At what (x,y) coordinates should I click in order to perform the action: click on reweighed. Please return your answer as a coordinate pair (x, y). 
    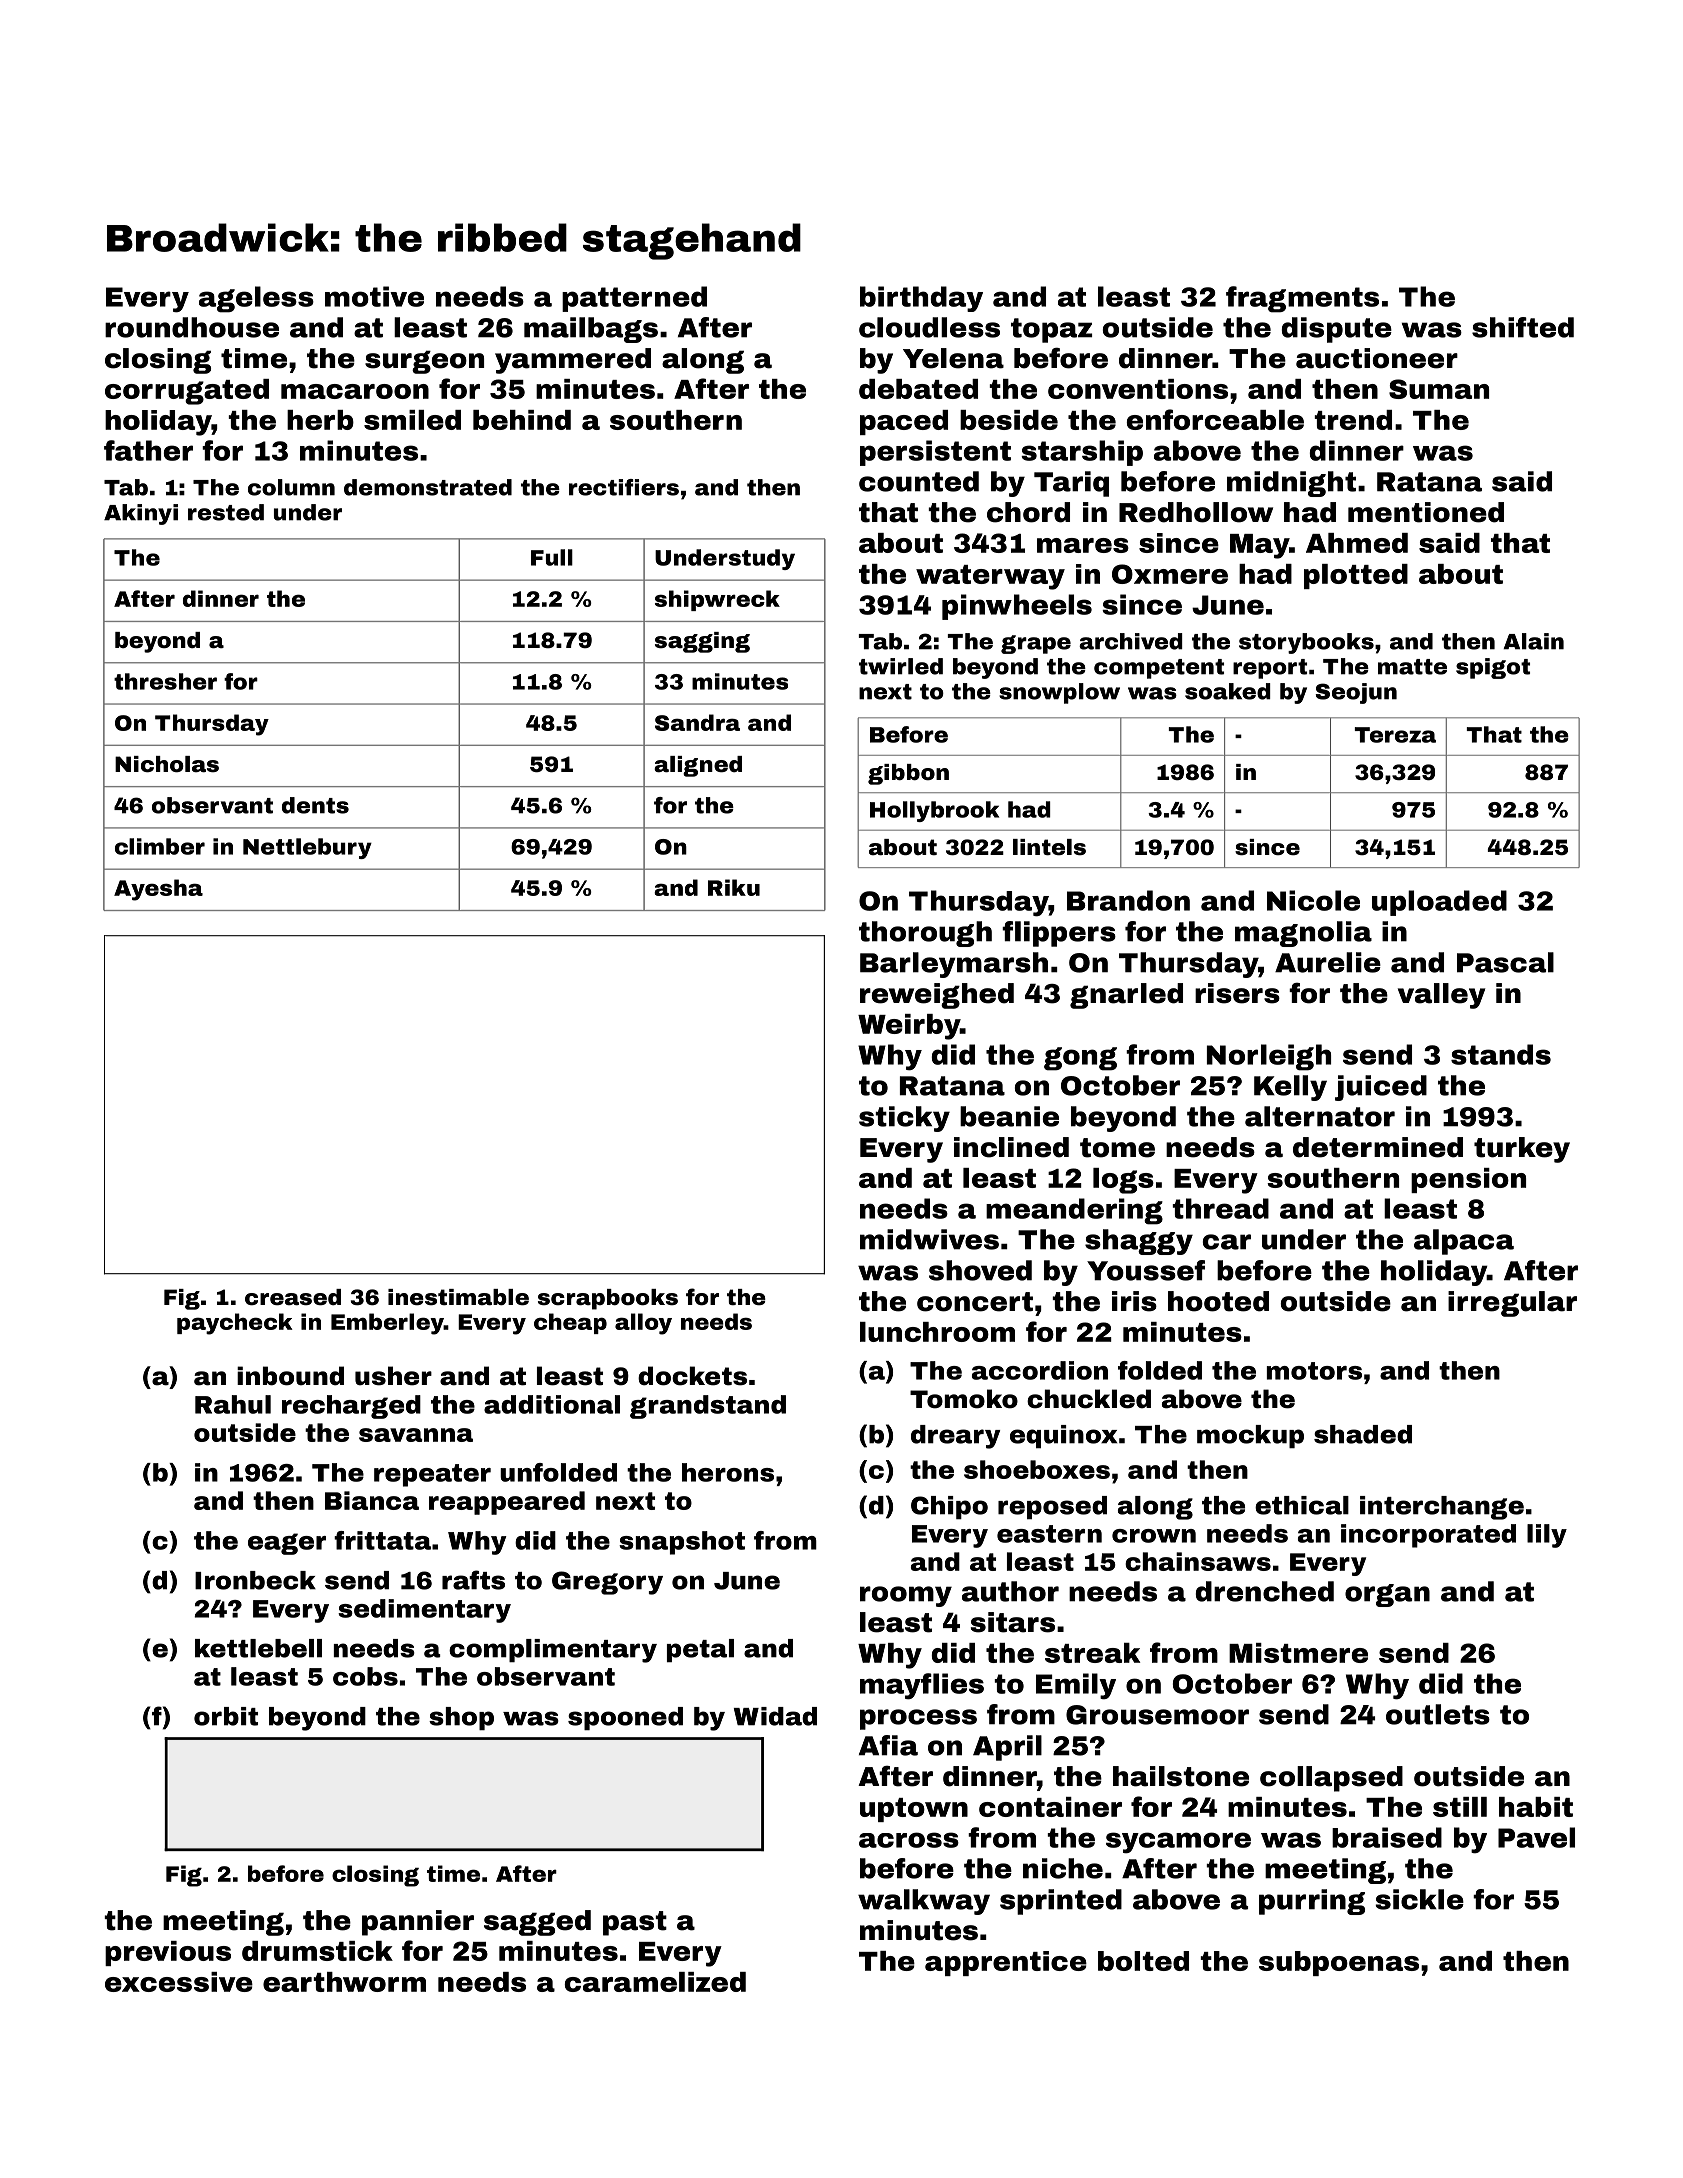
    Looking at the image, I should click on (937, 996).
